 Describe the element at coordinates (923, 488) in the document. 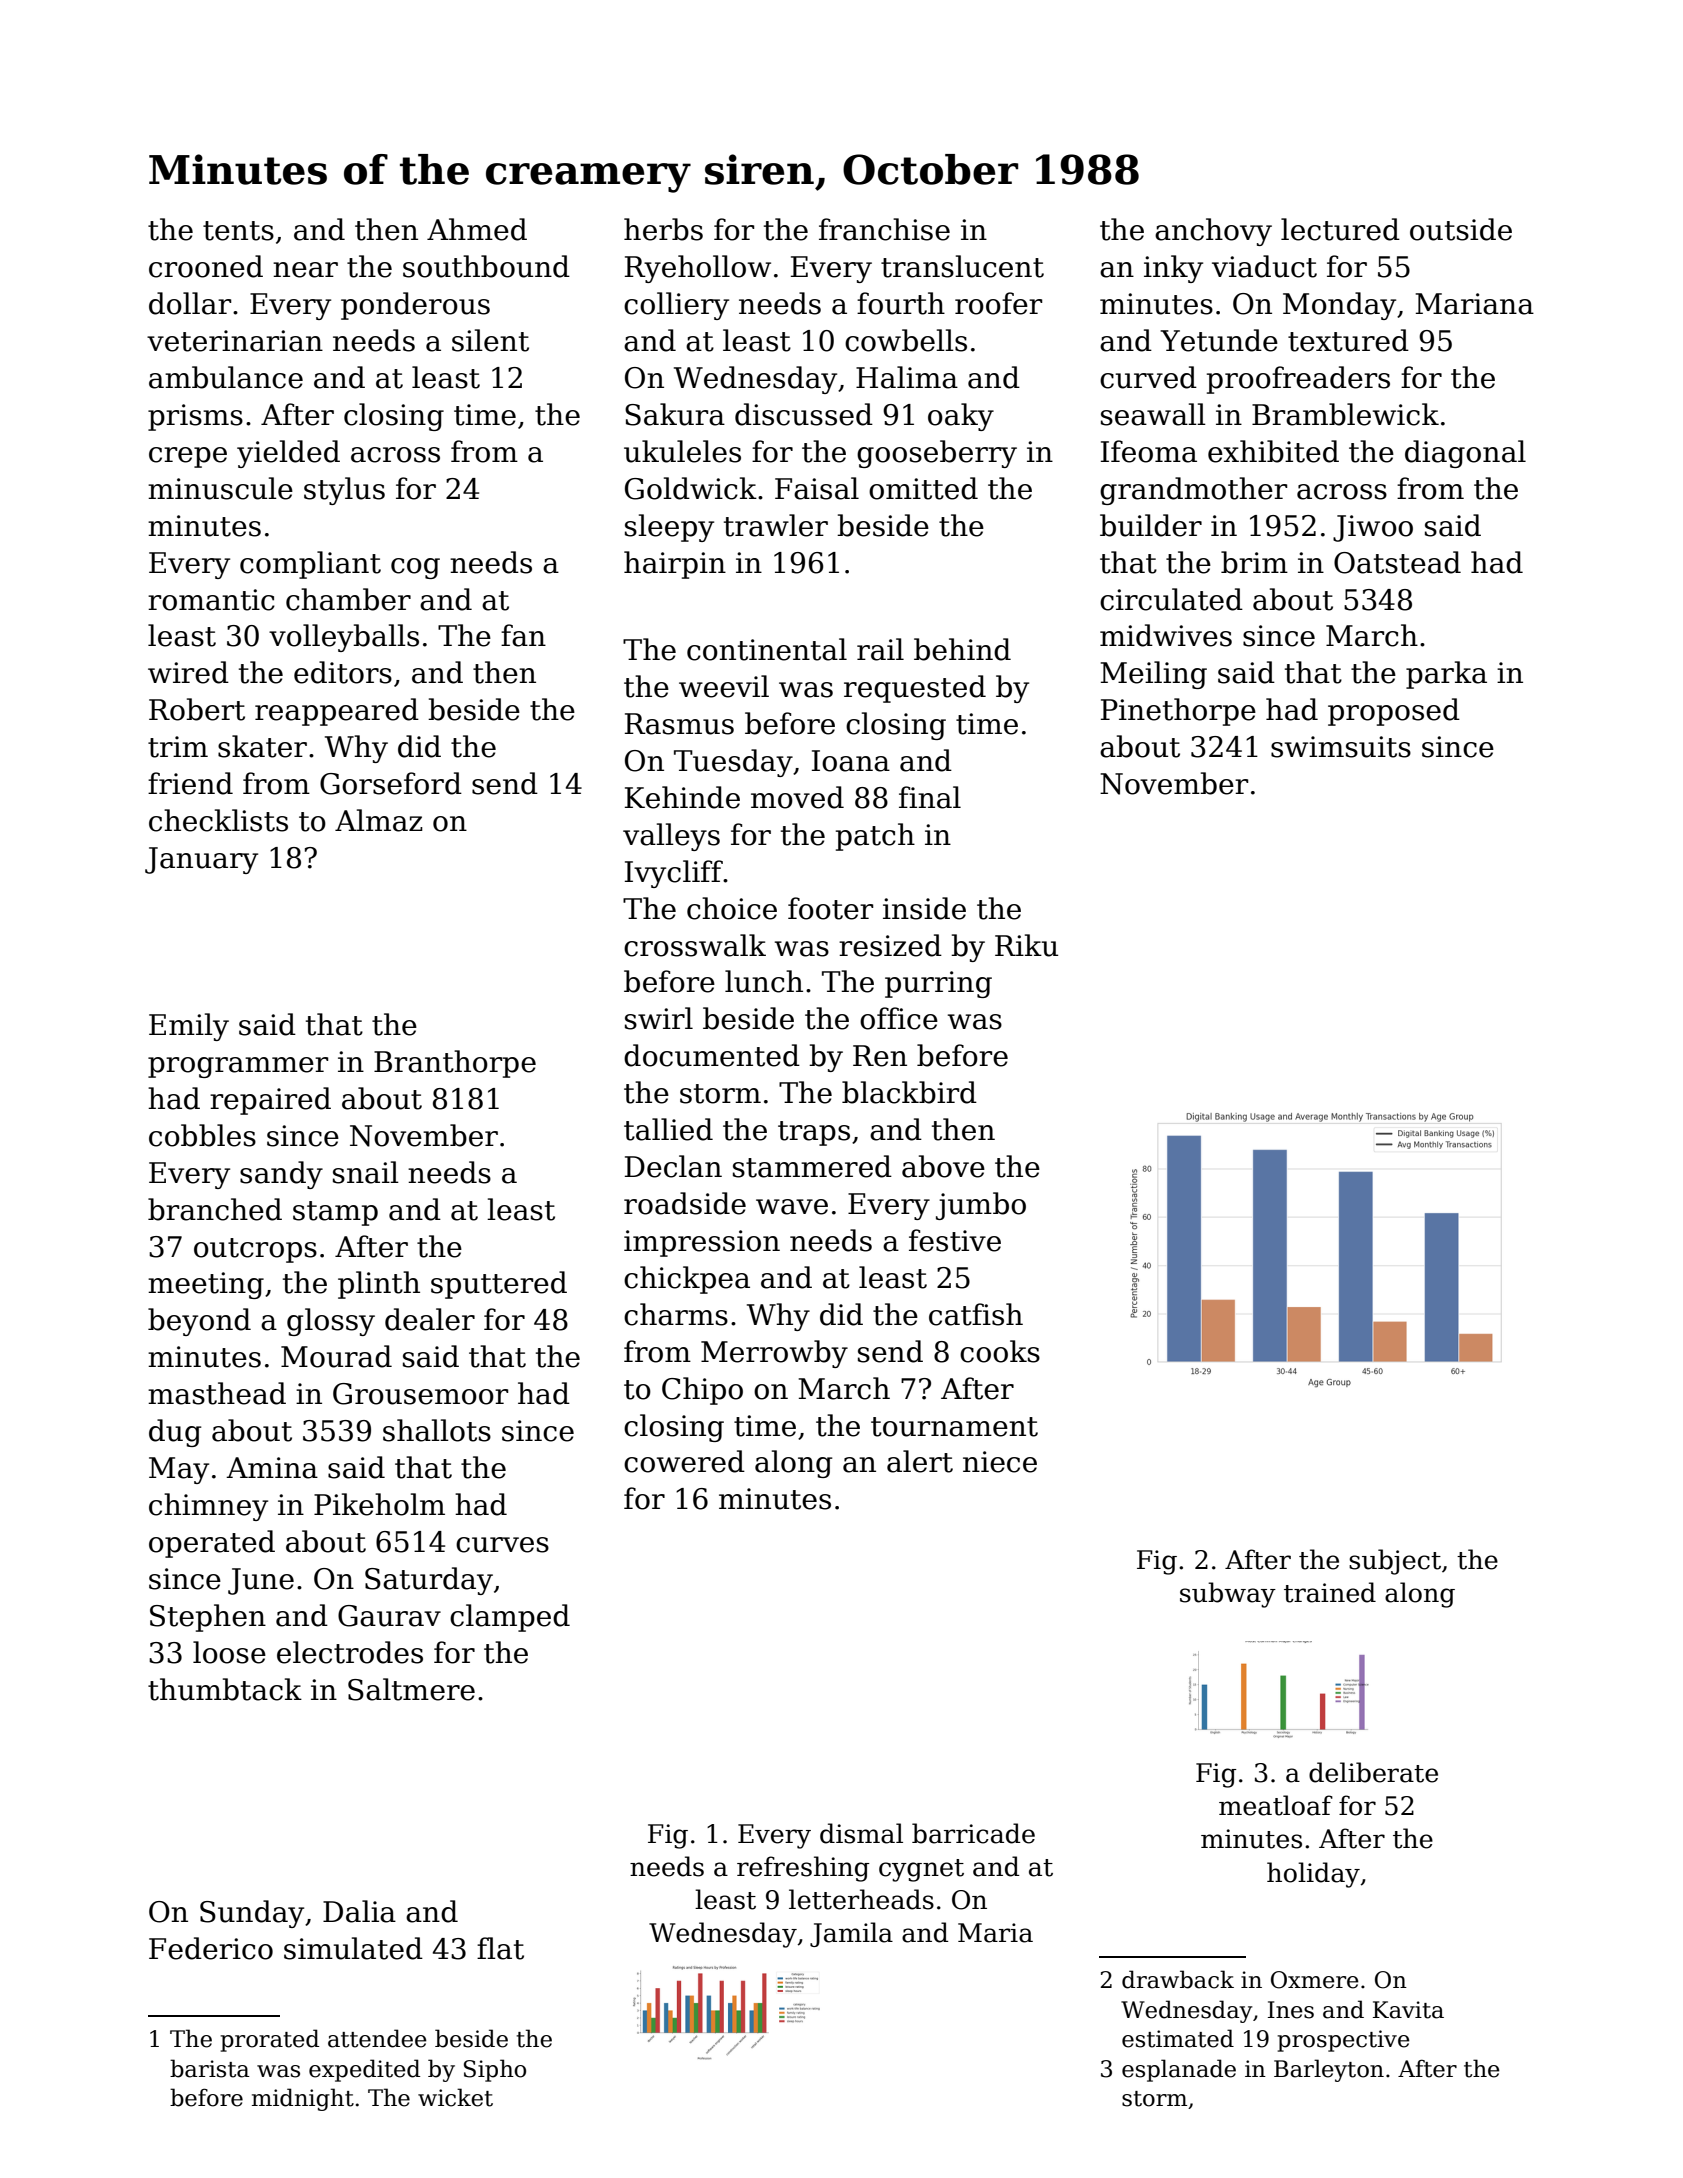

I see `omitted` at that location.
